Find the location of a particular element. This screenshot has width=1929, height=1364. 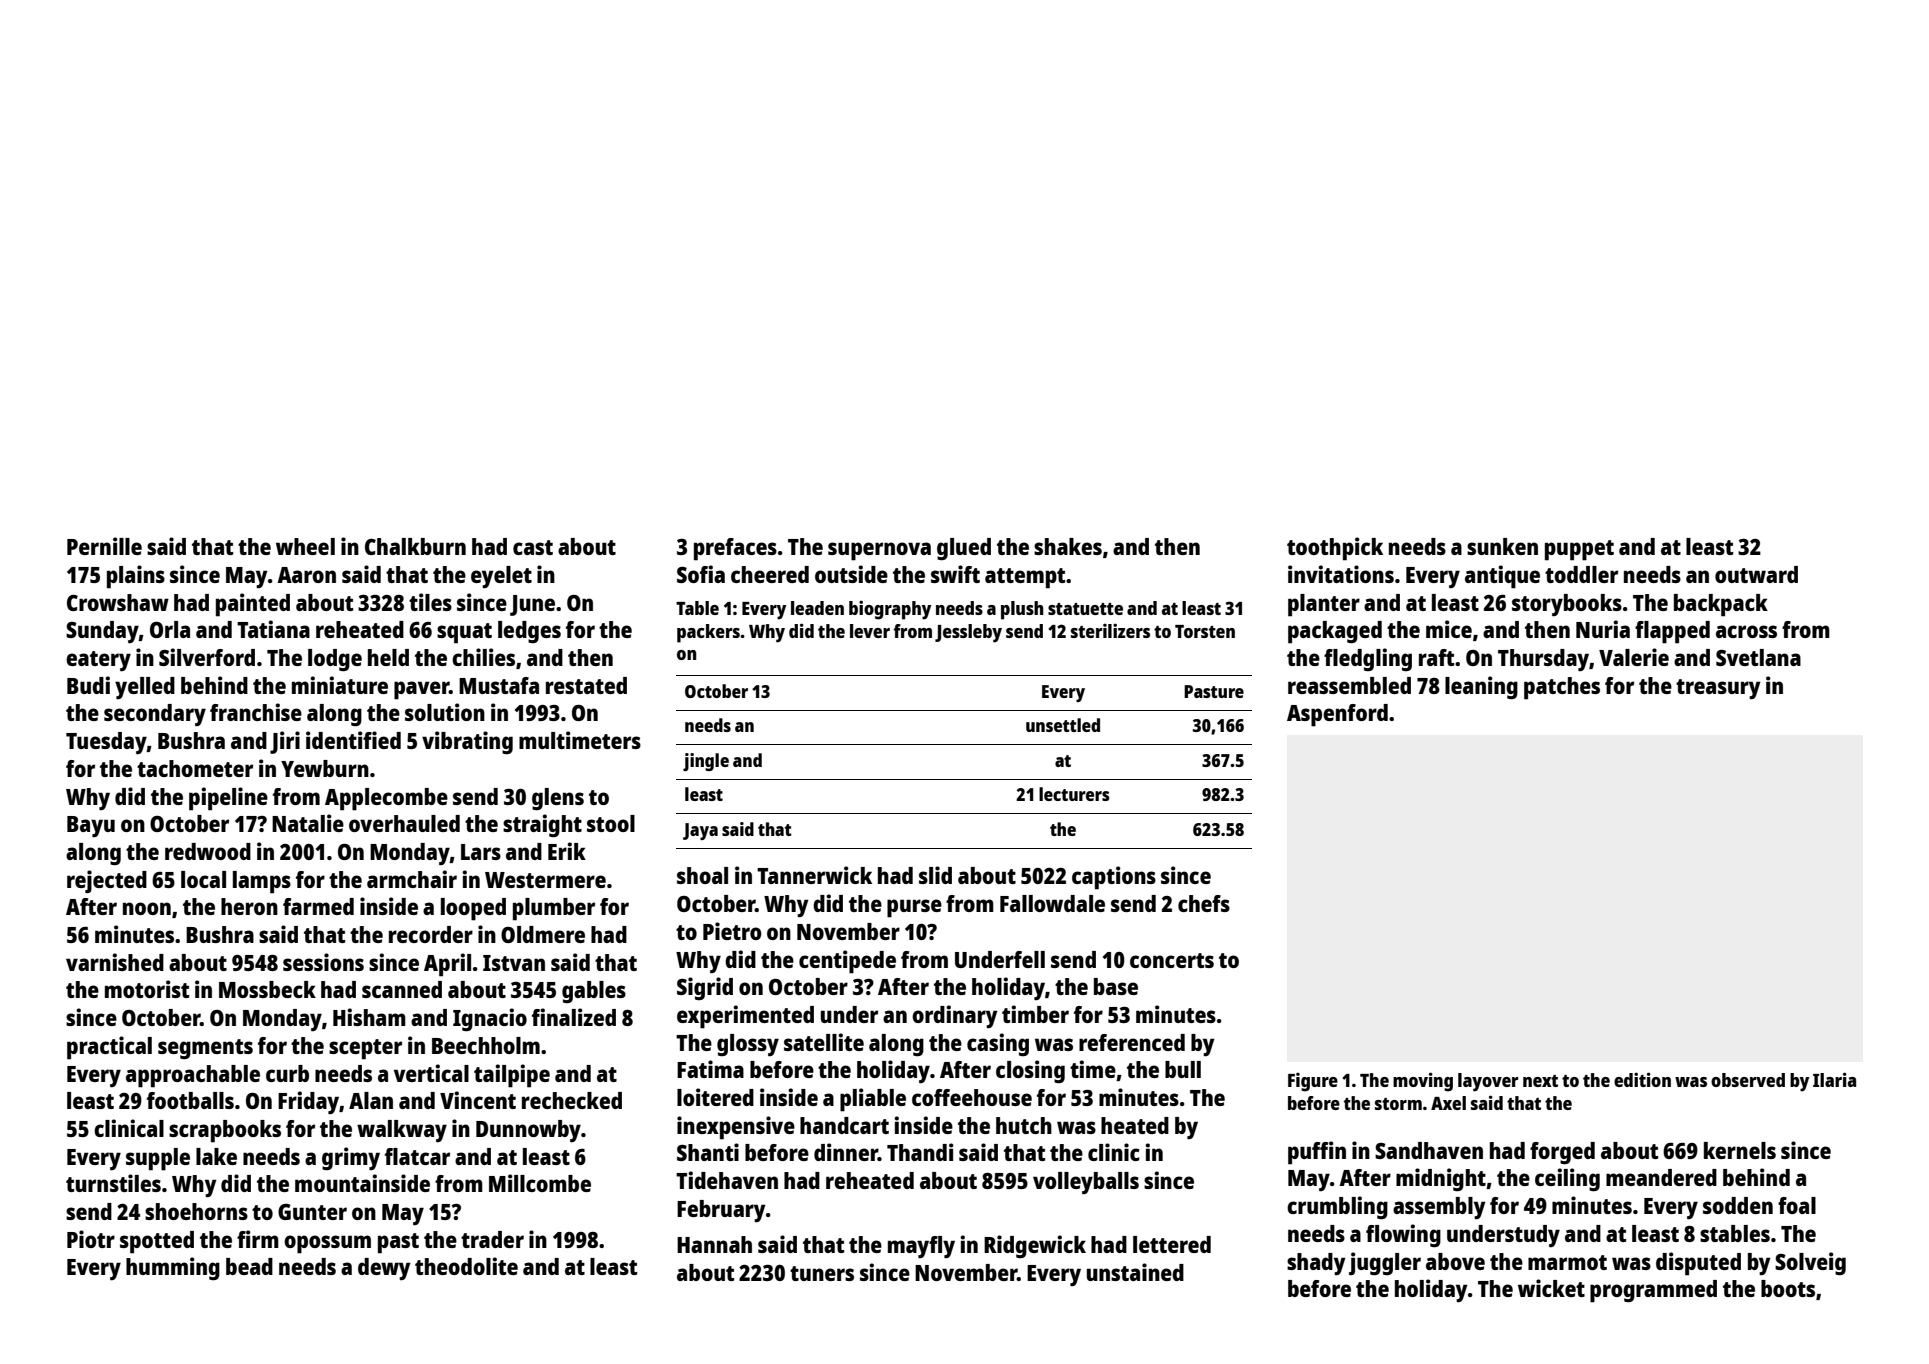

theodolite is located at coordinates (466, 1266).
